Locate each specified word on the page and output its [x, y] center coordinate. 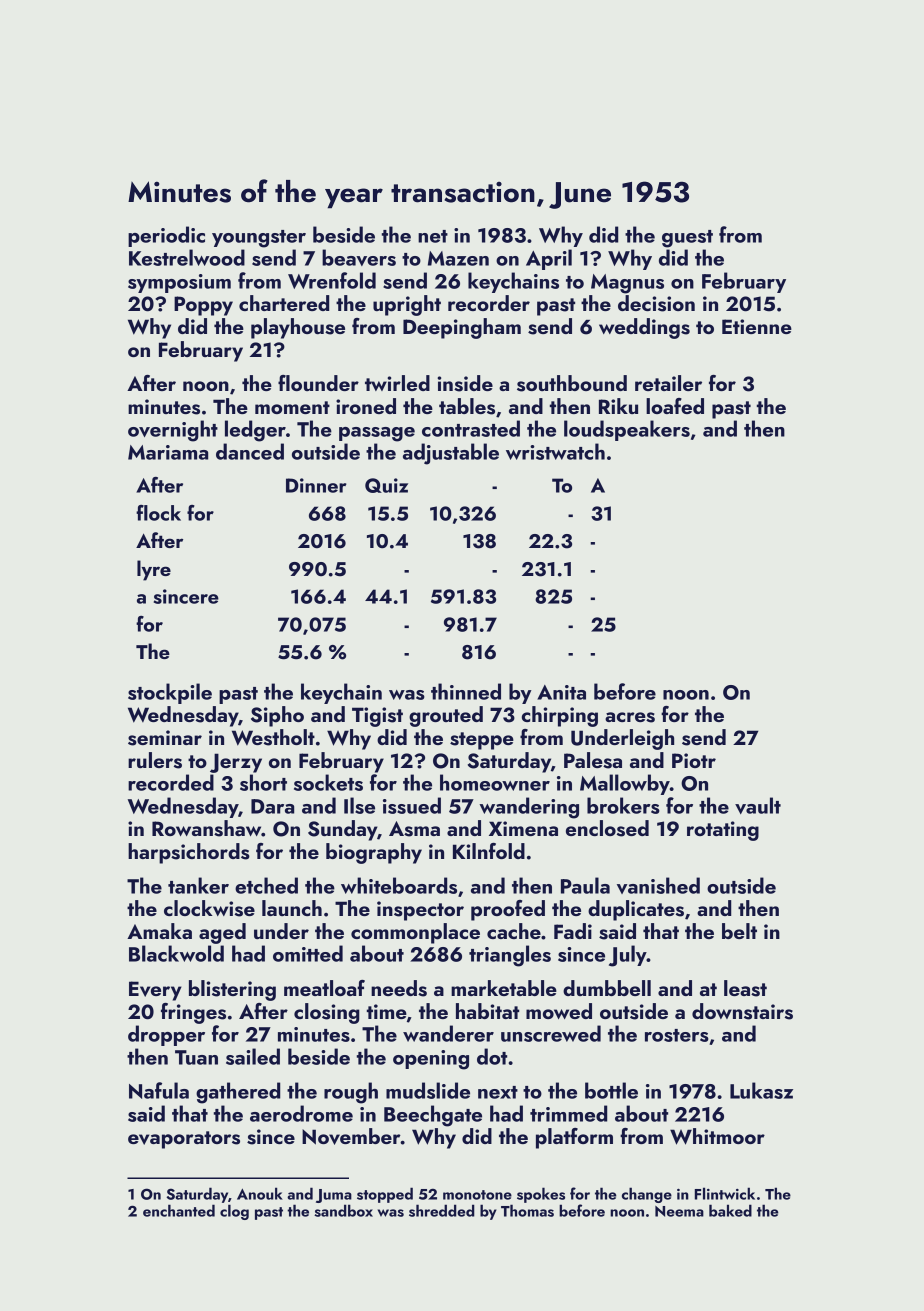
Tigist [377, 717]
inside [465, 383]
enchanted [179, 1210]
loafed [675, 406]
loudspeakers [627, 430]
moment [292, 407]
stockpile [170, 693]
